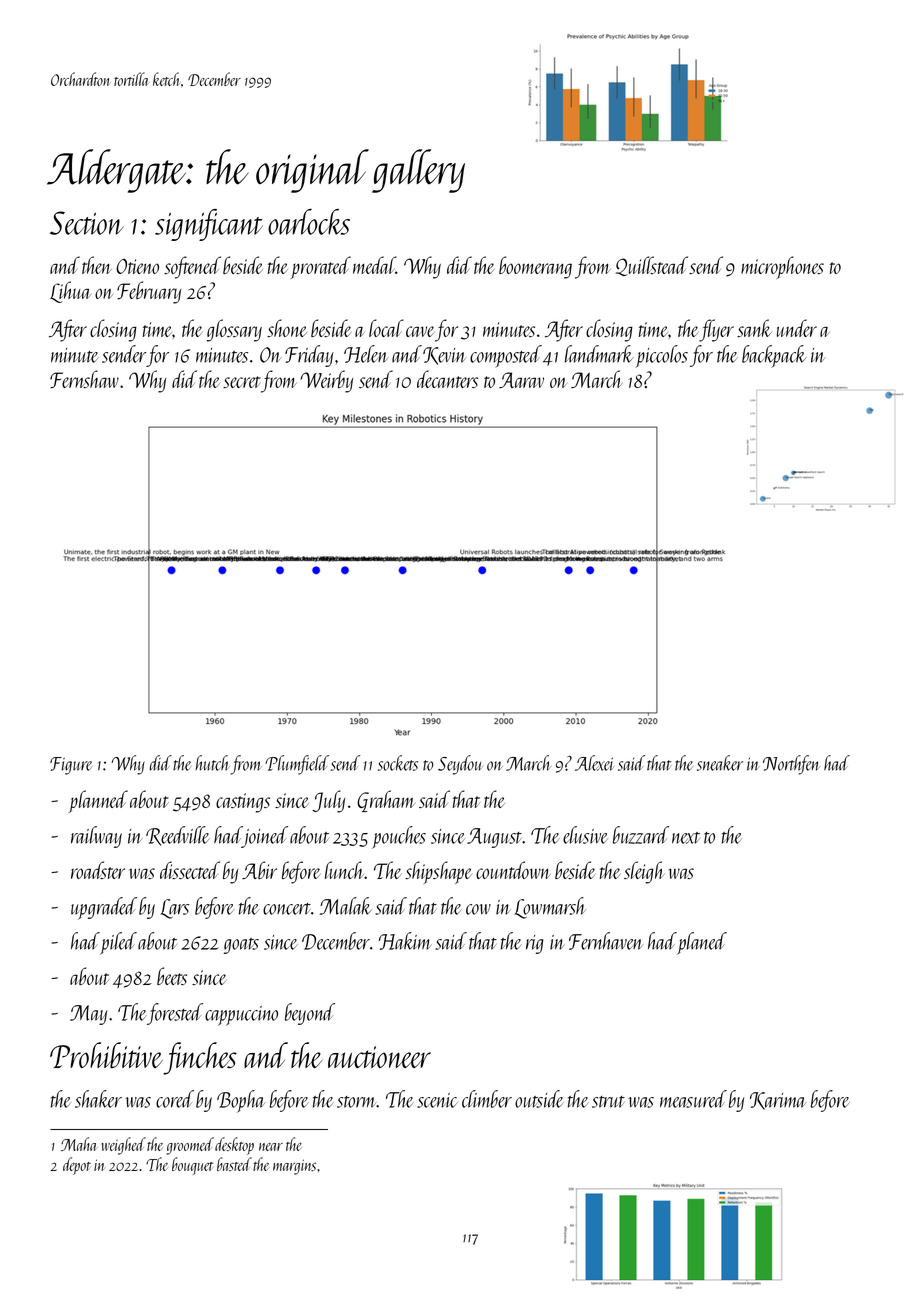  Describe the element at coordinates (535, 267) in the image. I see `boomerang` at that location.
